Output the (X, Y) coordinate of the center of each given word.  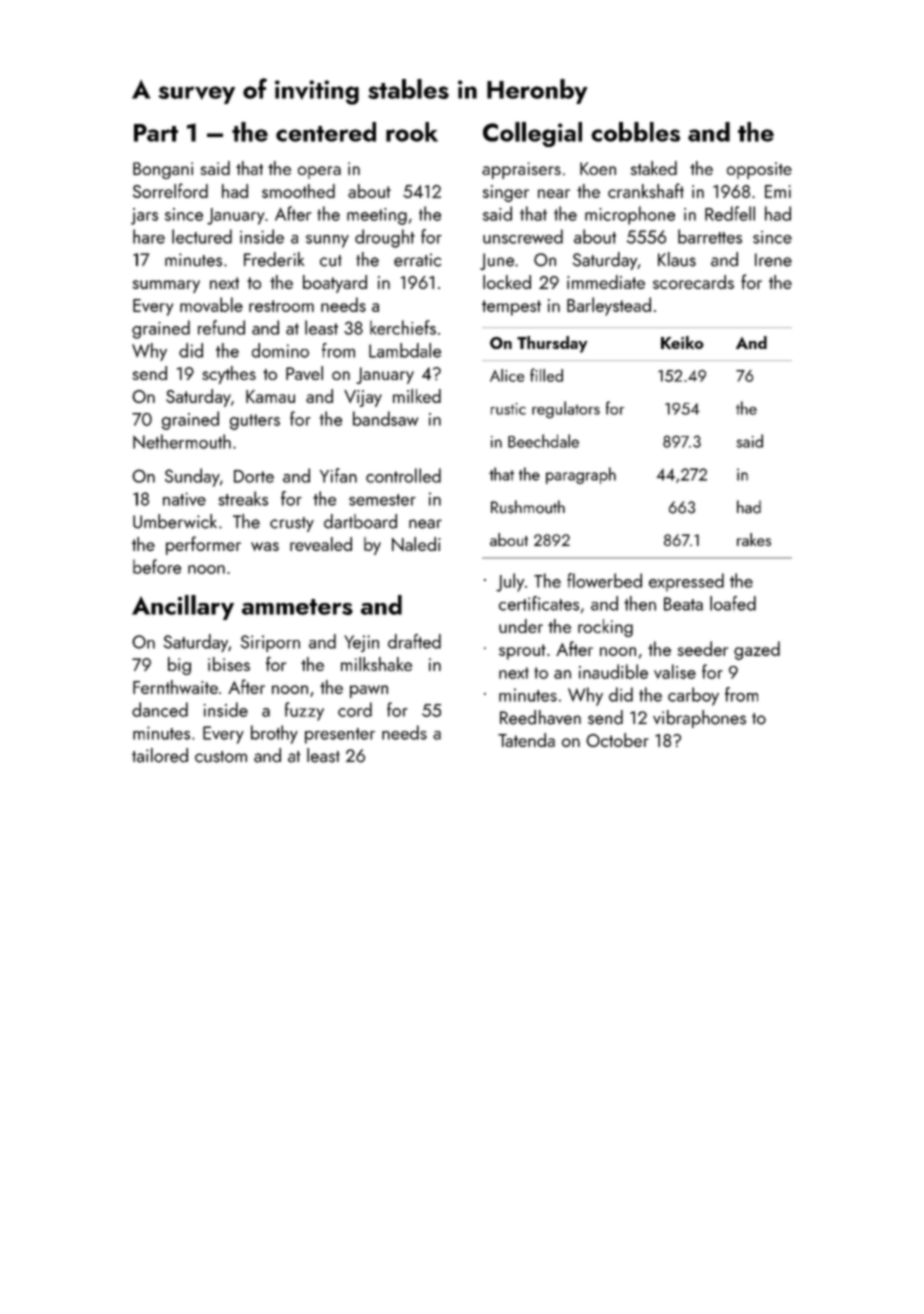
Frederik (274, 259)
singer (506, 193)
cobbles (635, 132)
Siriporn (270, 643)
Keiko (682, 342)
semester (382, 500)
